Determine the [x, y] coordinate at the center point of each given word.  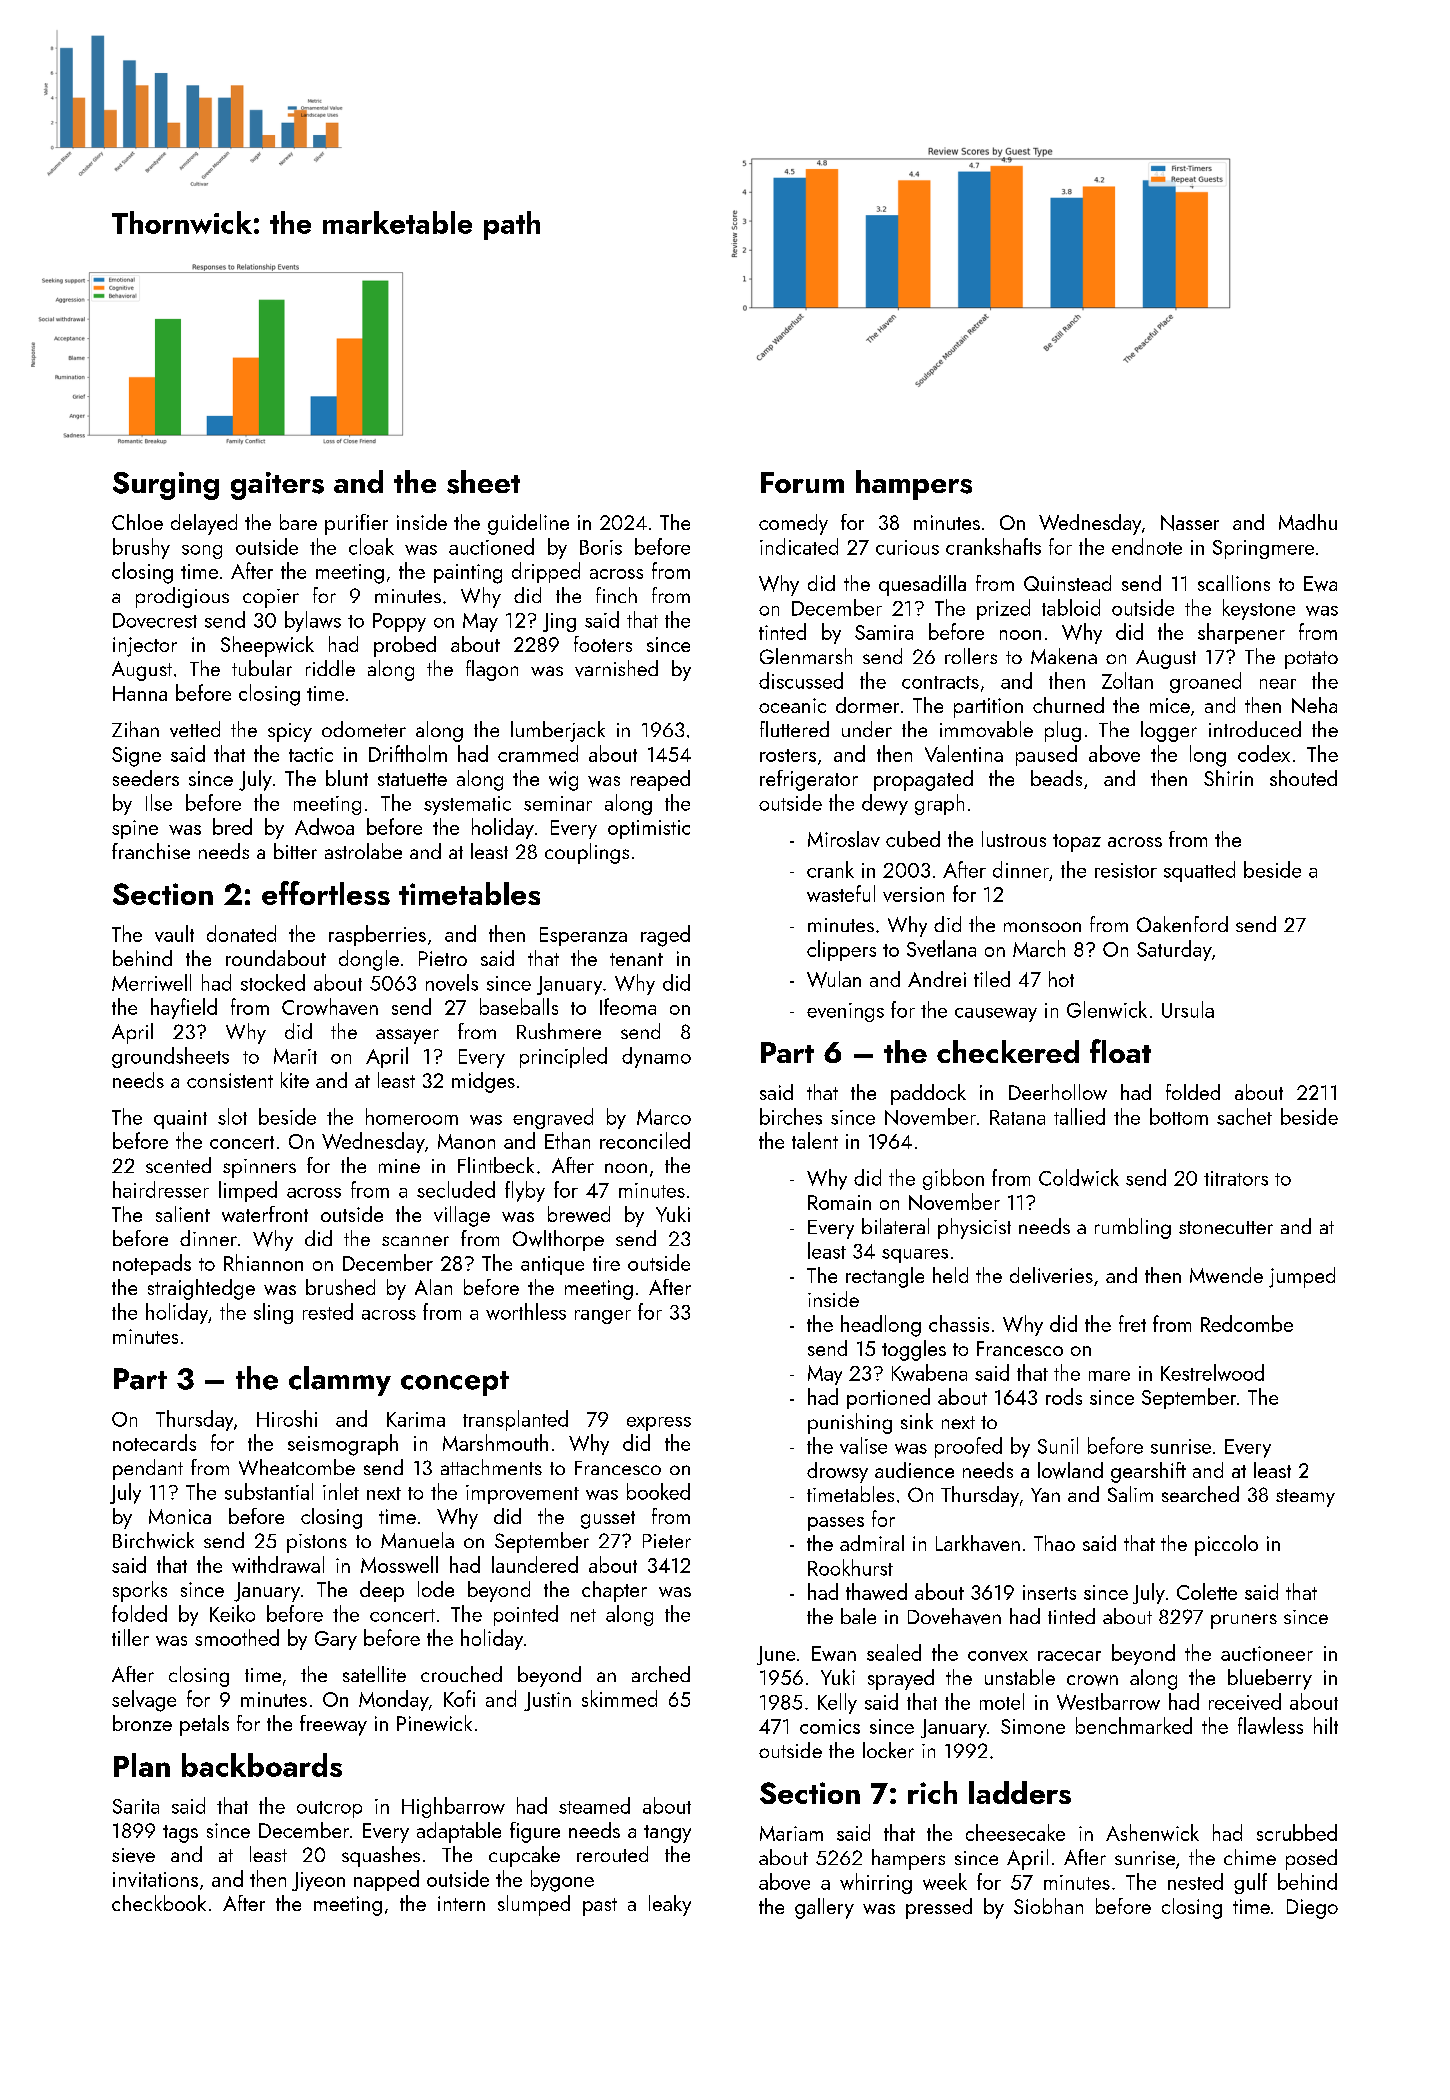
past [600, 1907]
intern [461, 1903]
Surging [166, 486]
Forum [802, 482]
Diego [1312, 1909]
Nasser [1190, 523]
